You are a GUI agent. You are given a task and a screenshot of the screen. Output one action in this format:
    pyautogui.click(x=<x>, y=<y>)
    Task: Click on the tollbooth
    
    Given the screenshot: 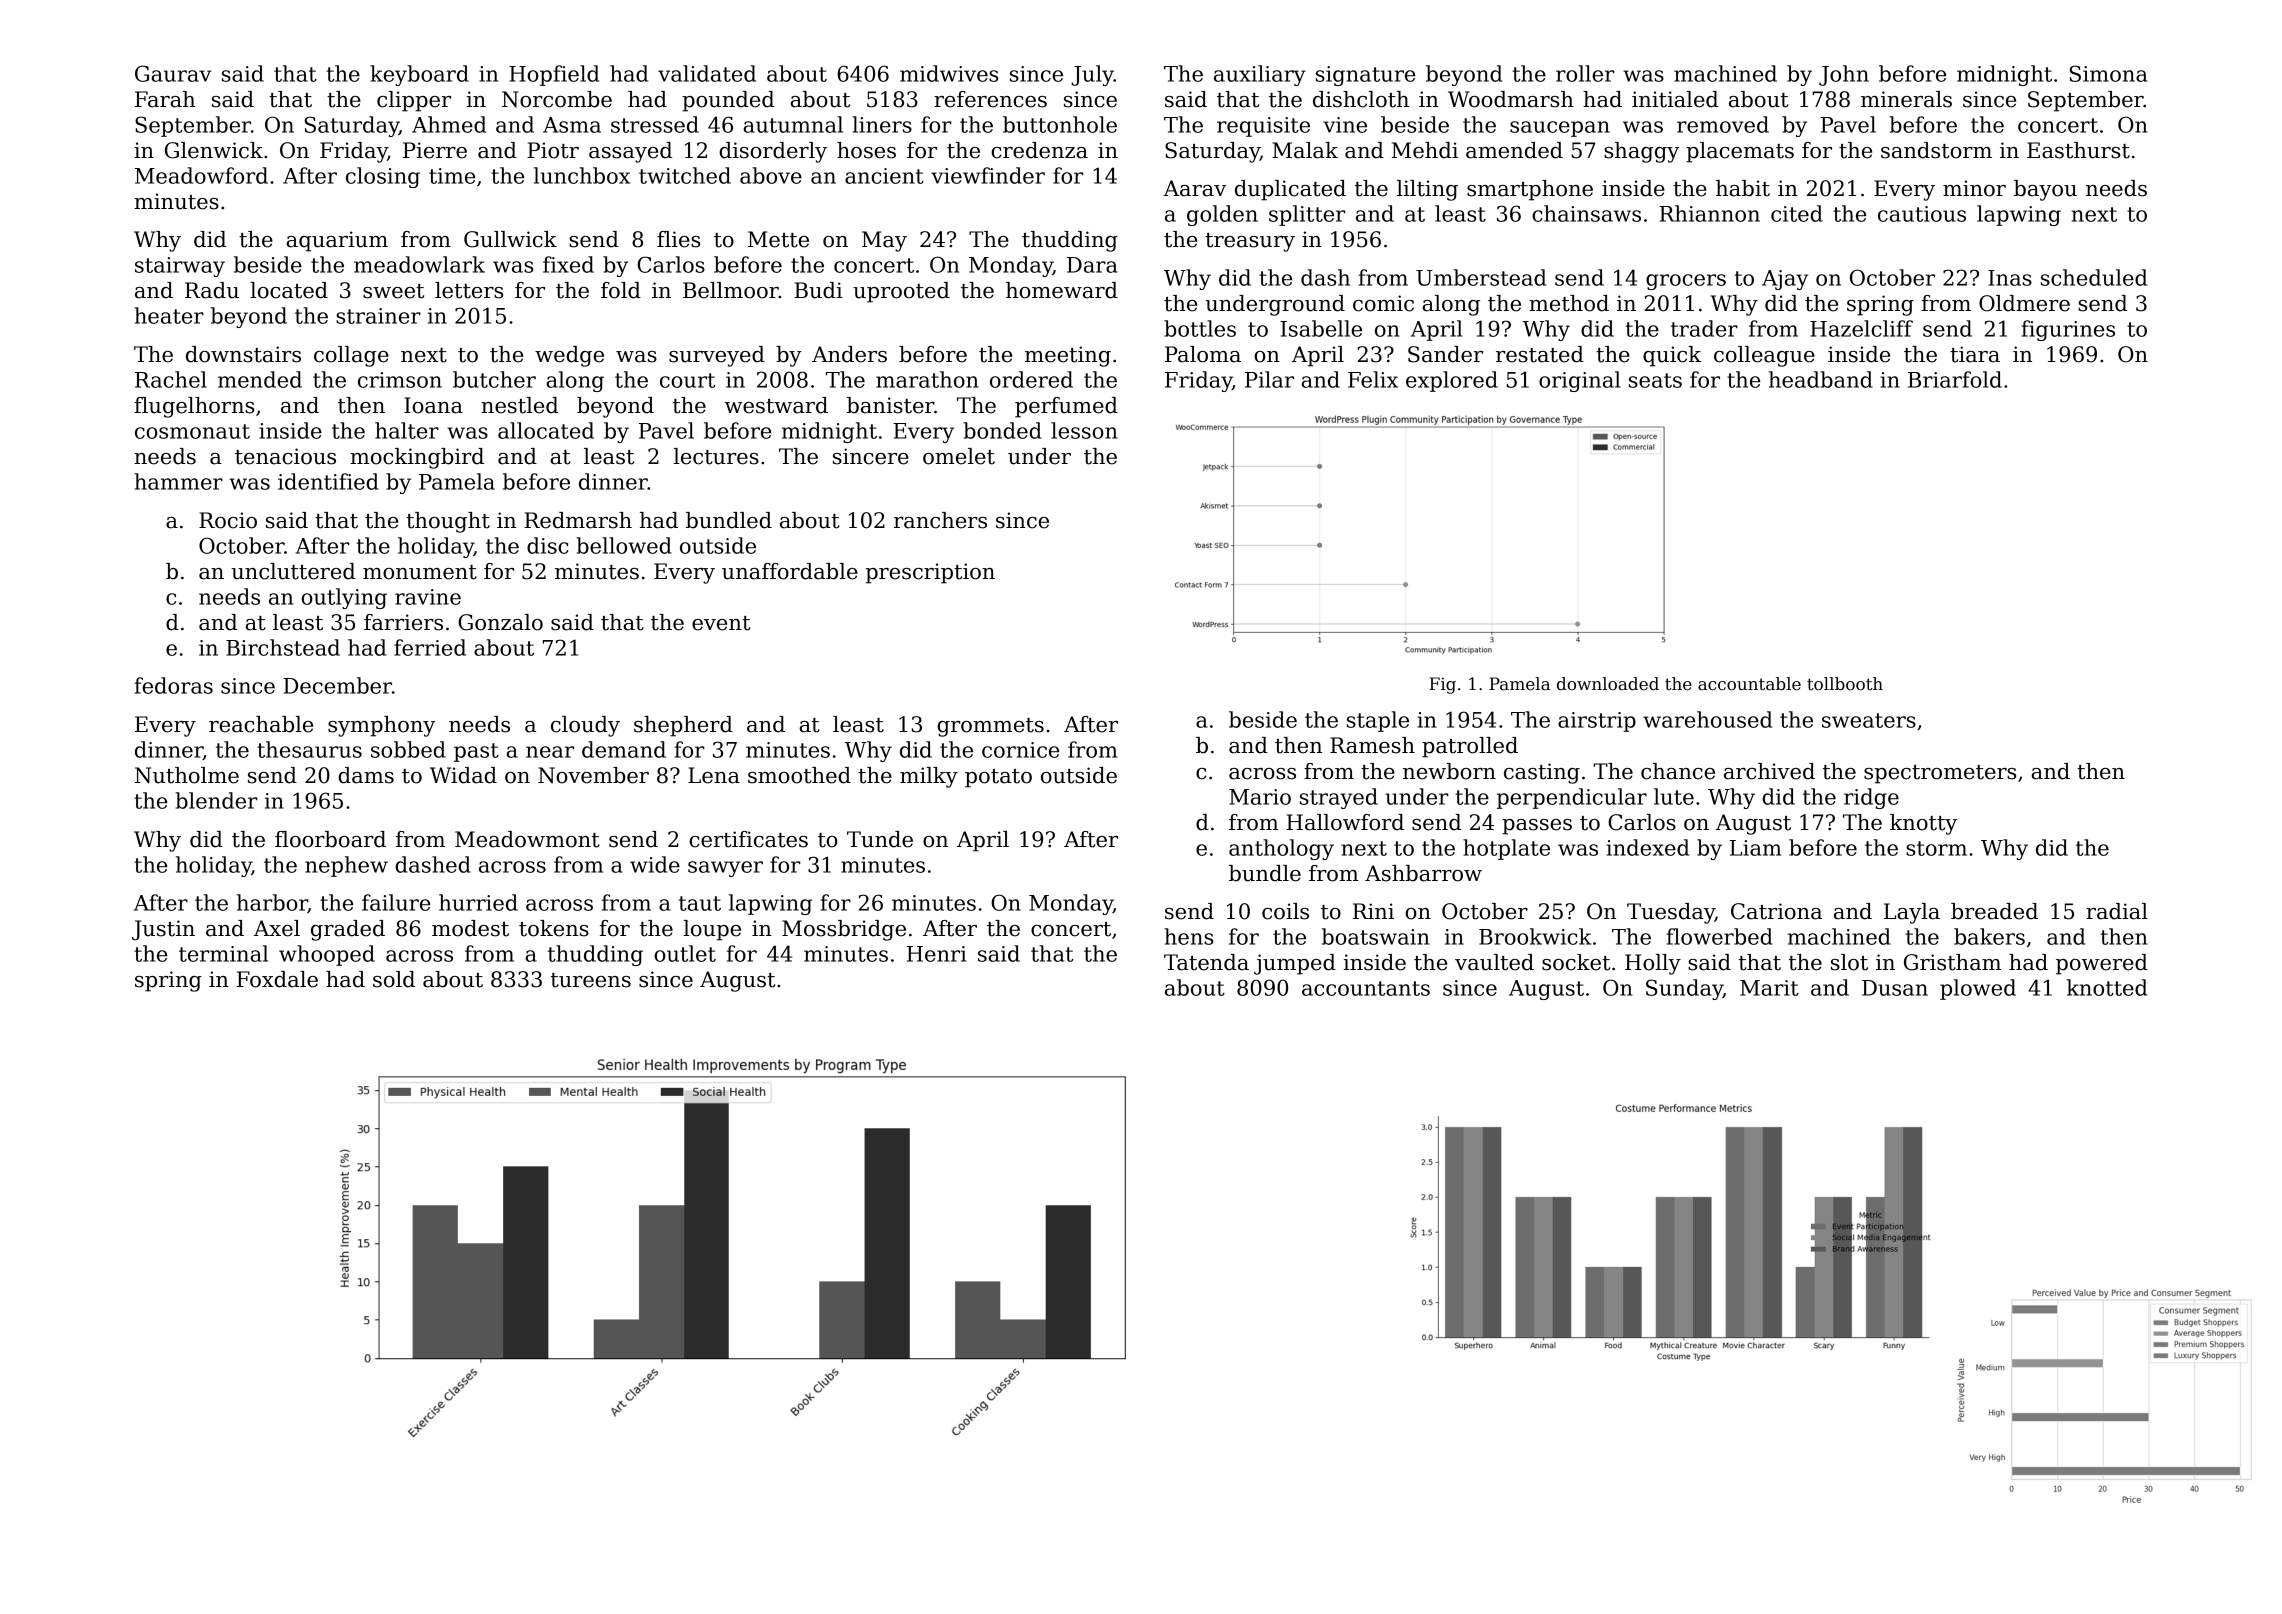 What is the action you would take?
    pyautogui.click(x=1845, y=684)
